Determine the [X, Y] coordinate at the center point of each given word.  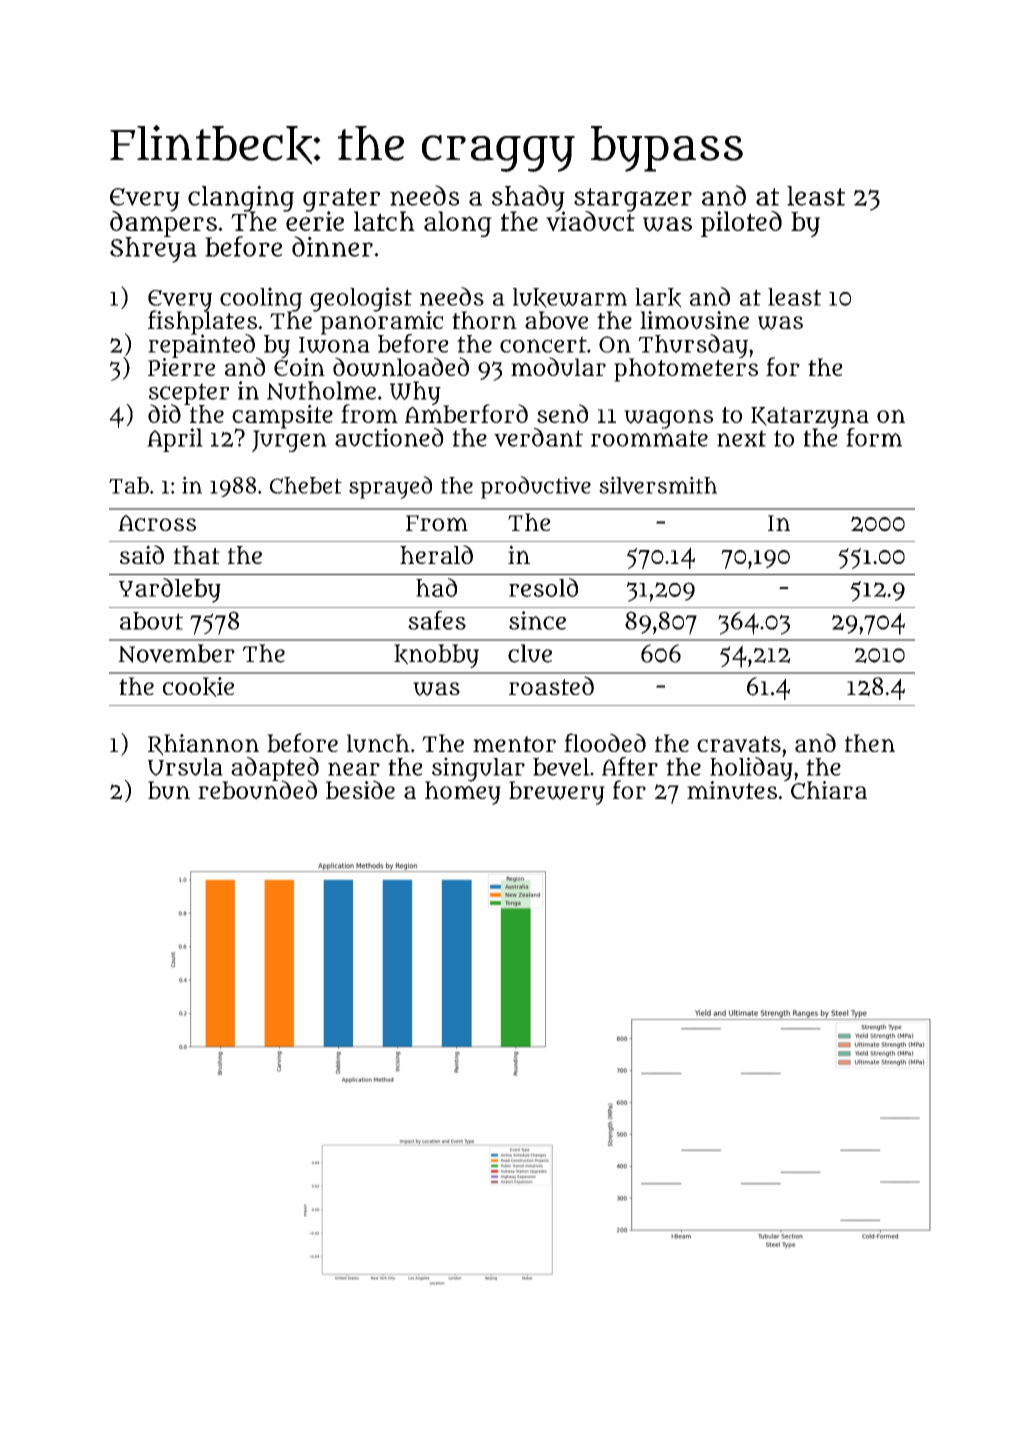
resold [543, 587]
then [870, 743]
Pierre [181, 367]
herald [436, 554]
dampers [163, 224]
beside [360, 789]
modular [558, 367]
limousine [694, 320]
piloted [741, 224]
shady [528, 198]
